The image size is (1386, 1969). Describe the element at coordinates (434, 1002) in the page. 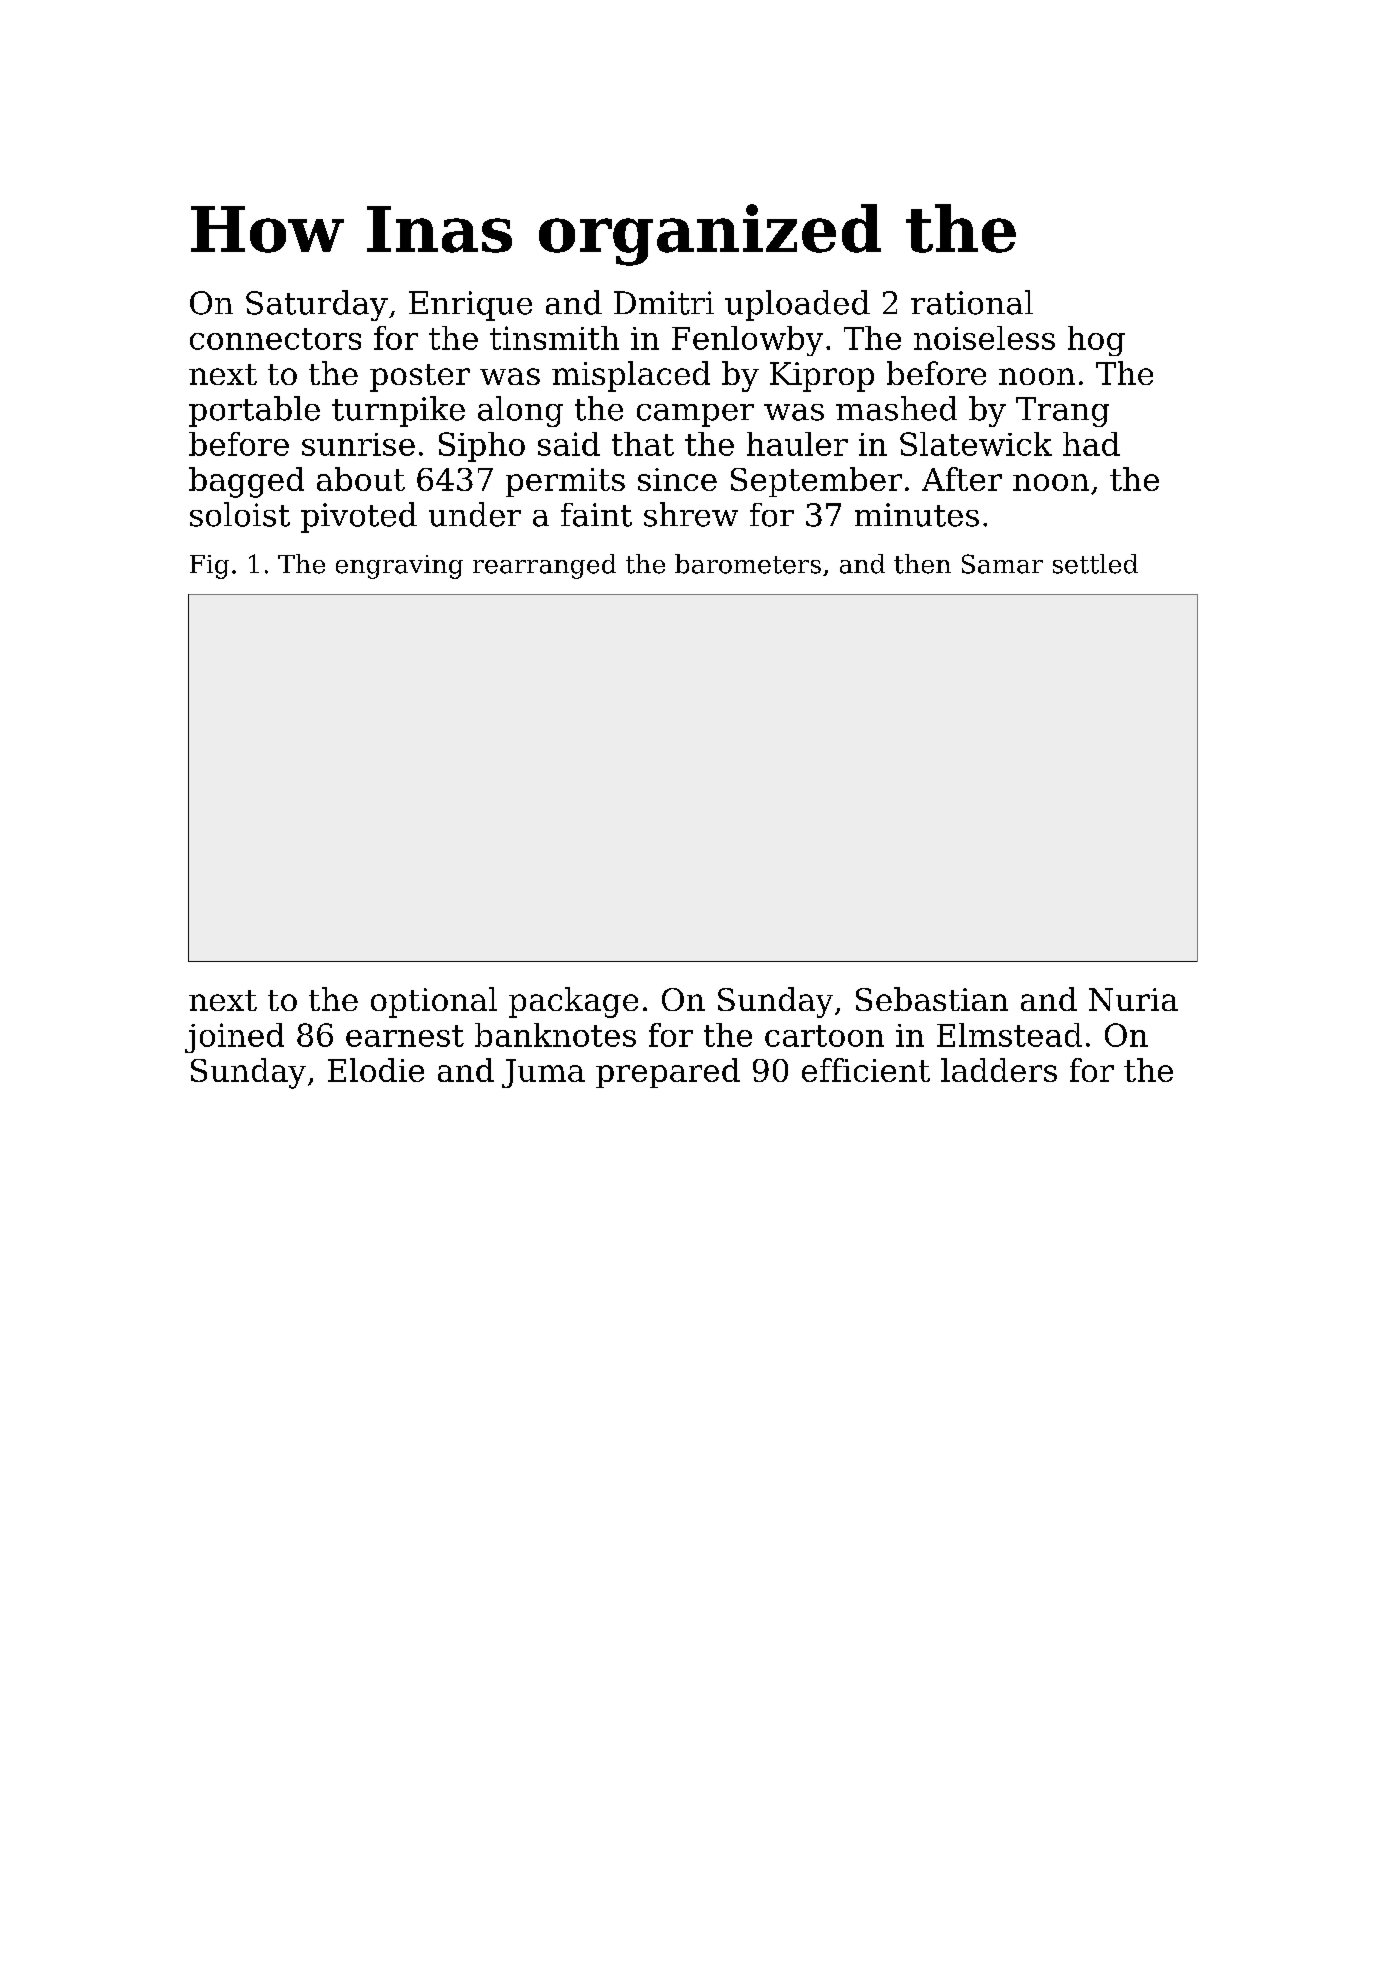

I see `optional` at that location.
